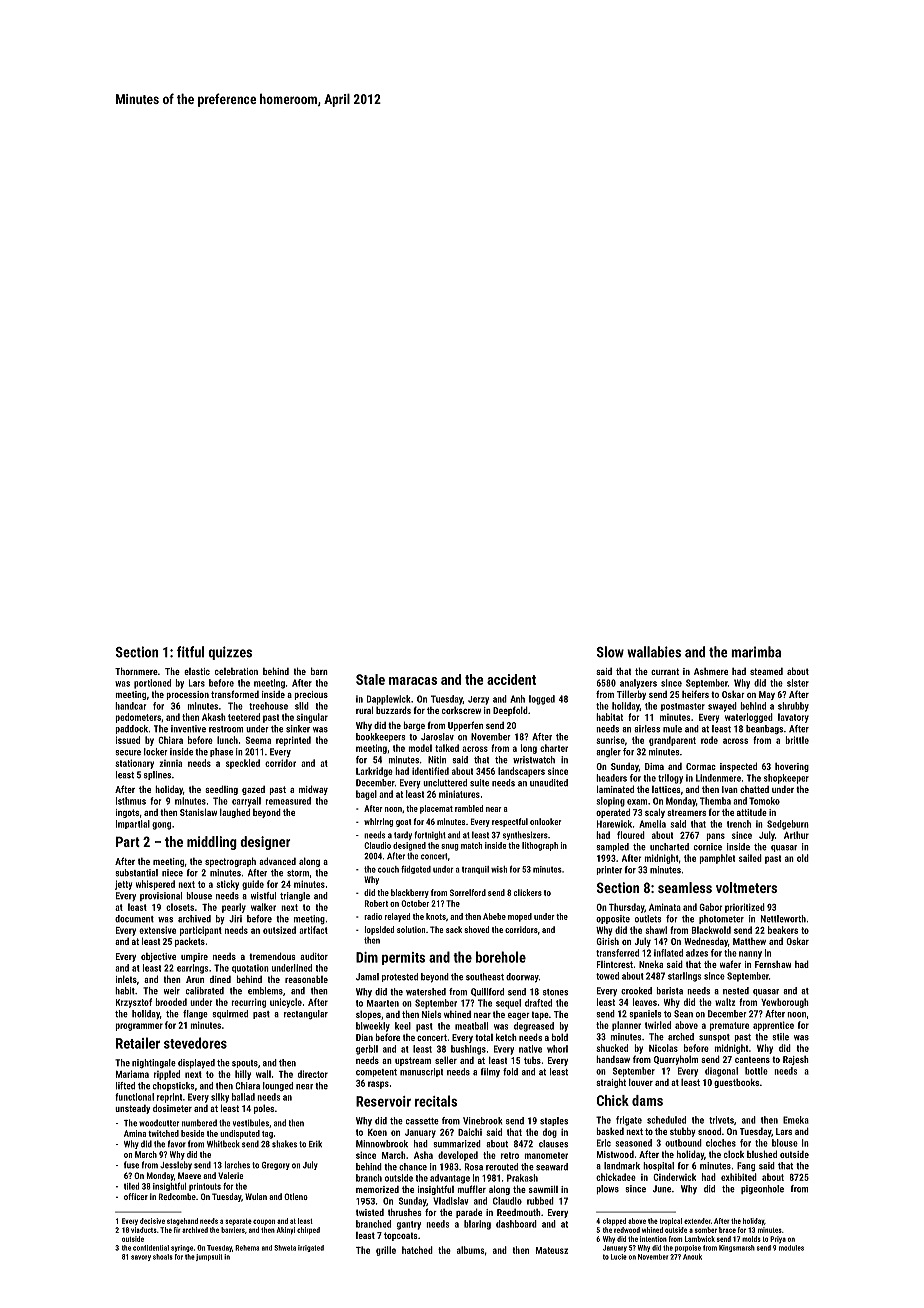  What do you see at coordinates (413, 1167) in the document?
I see `chance` at bounding box center [413, 1167].
